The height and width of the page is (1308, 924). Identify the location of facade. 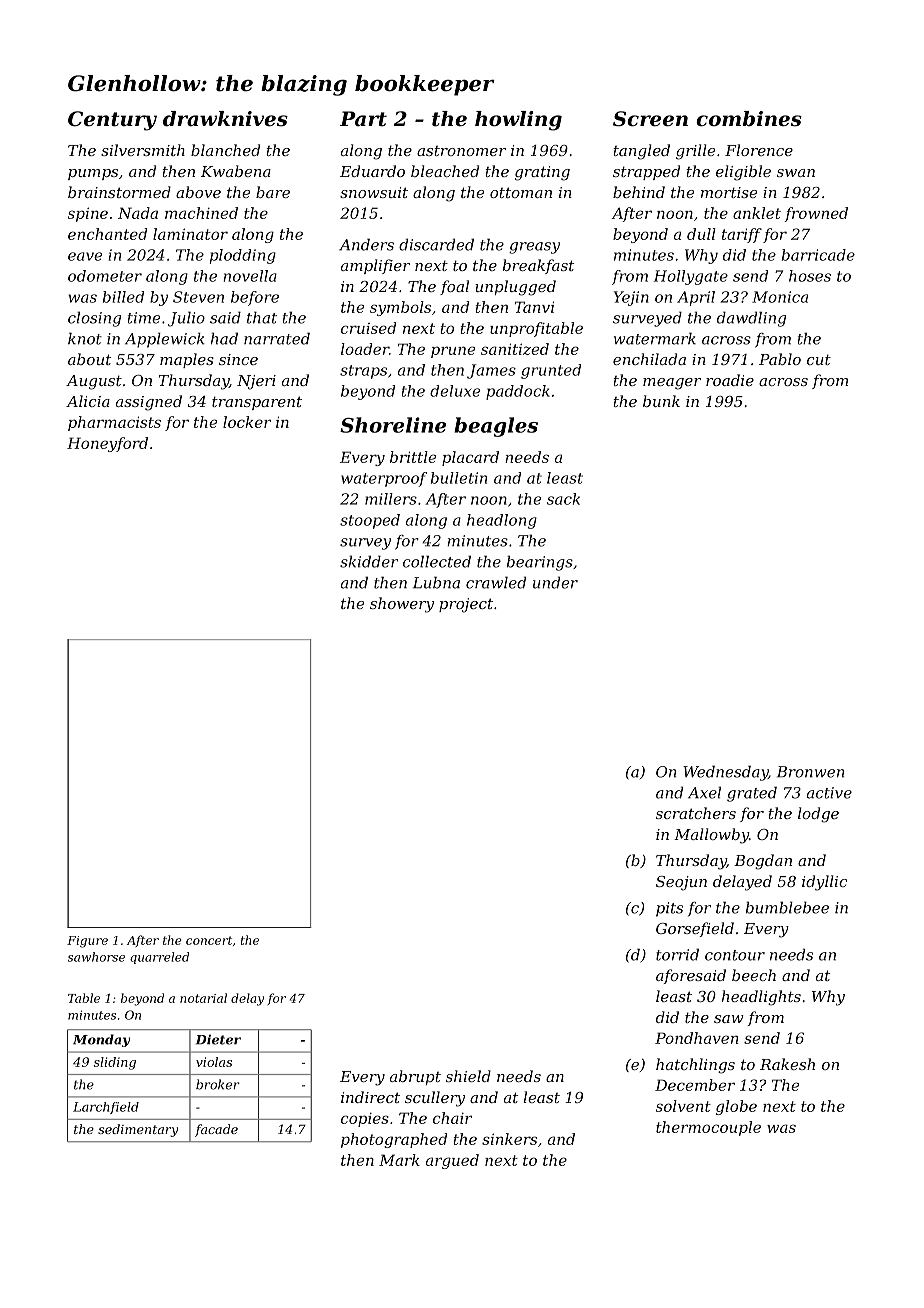
(216, 1130).
